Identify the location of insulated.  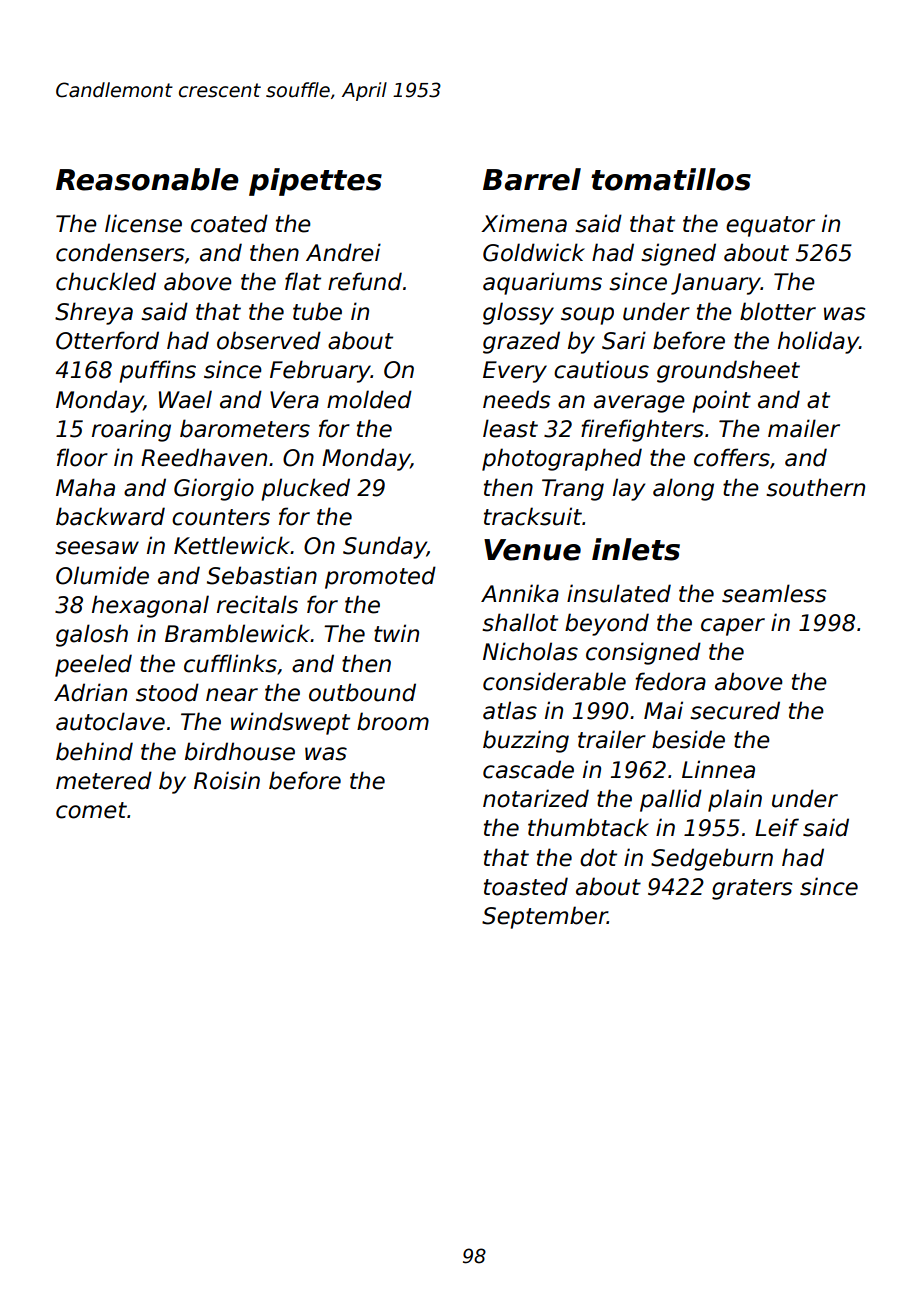
(619, 593).
